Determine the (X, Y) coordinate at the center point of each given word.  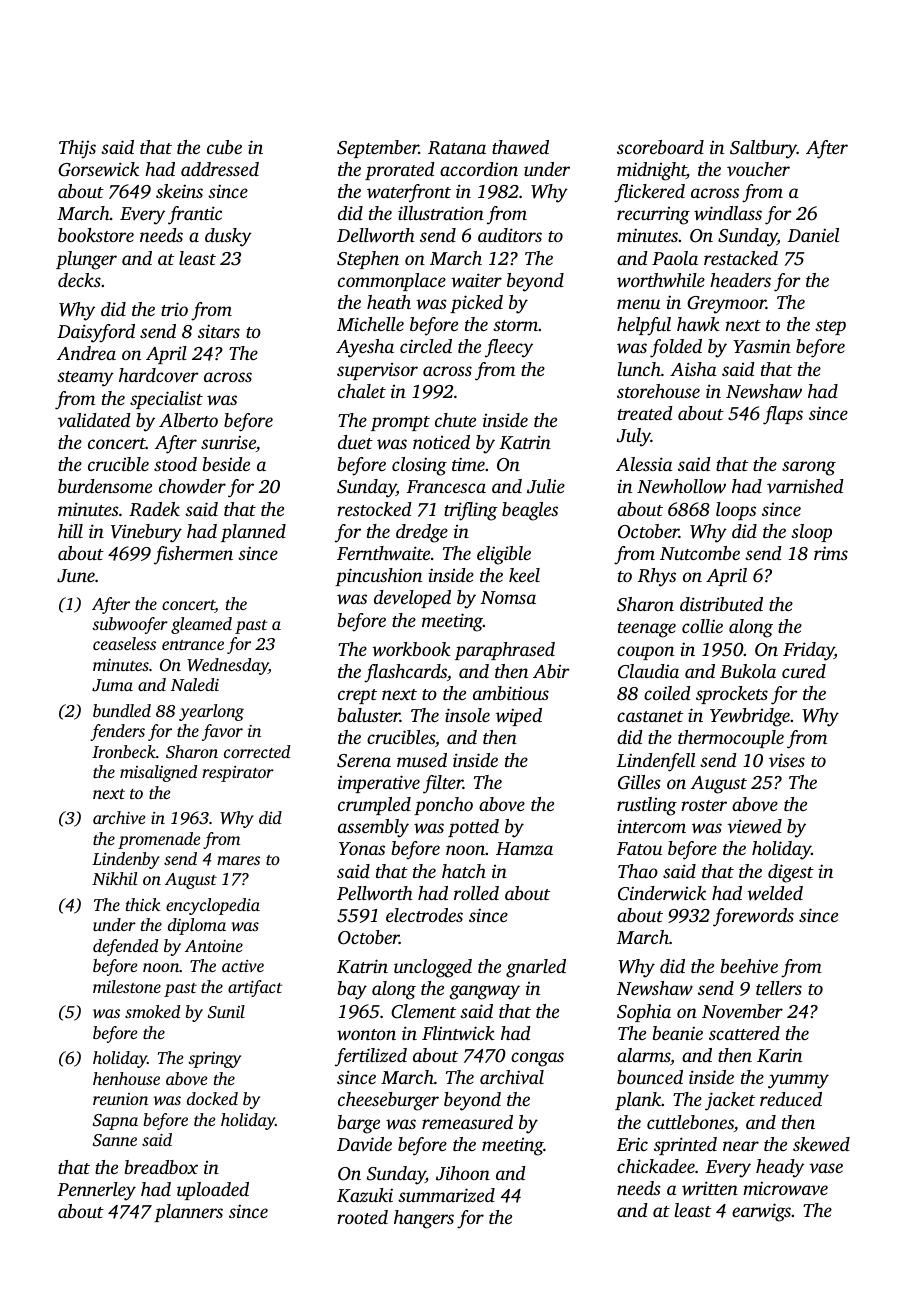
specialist (166, 400)
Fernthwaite (383, 553)
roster (704, 805)
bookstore (96, 235)
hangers (424, 1219)
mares (238, 860)
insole (467, 715)
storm (515, 325)
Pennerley (96, 1191)
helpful (644, 326)
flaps (783, 415)
